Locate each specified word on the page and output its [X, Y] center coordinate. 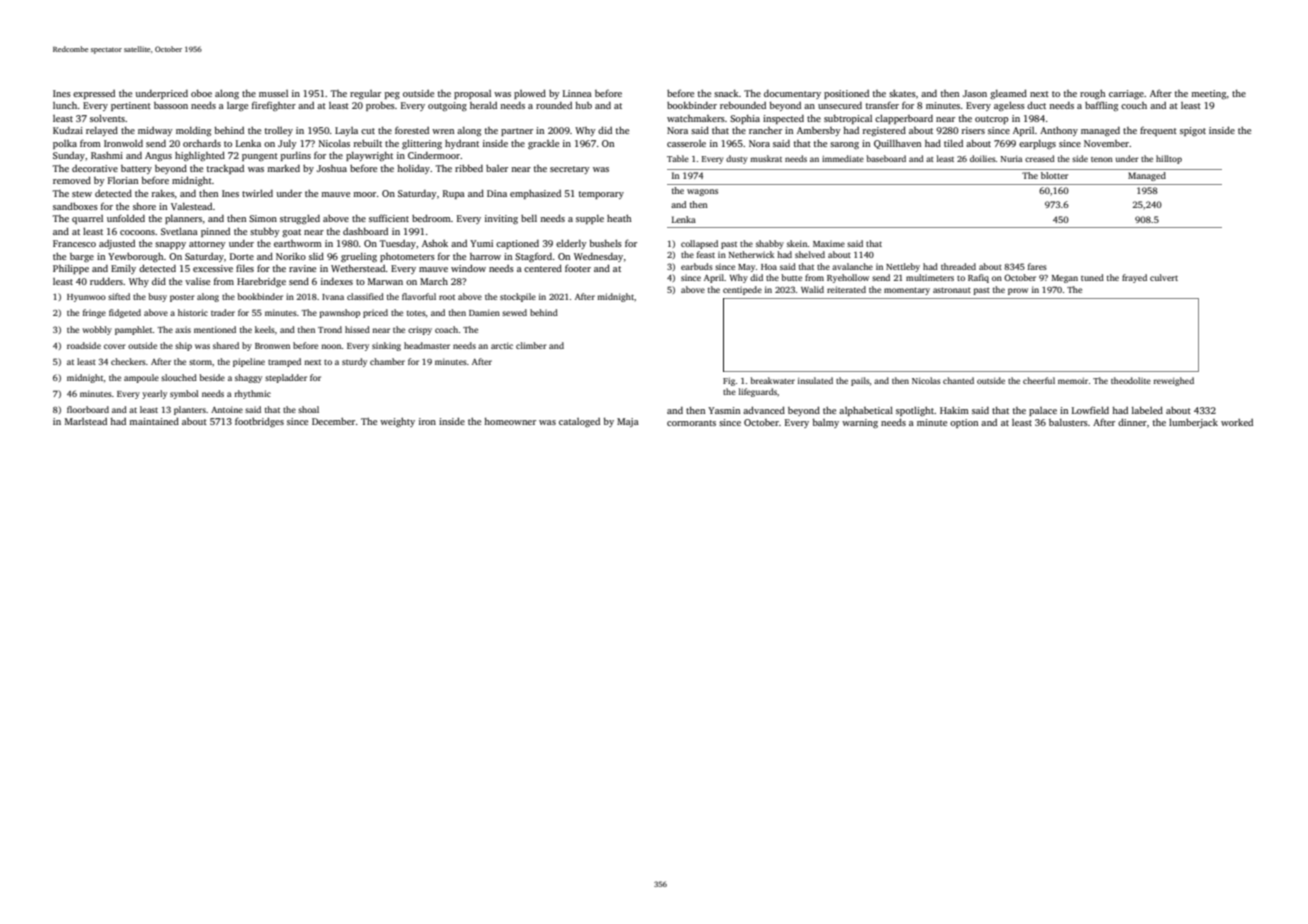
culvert [1164, 277]
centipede [742, 290]
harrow [485, 256]
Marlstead [86, 421]
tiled [953, 143]
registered [884, 131]
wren [443, 131]
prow [1018, 291]
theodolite [1131, 380]
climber [531, 345]
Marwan [385, 281]
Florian [123, 180]
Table [678, 158]
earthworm [298, 243]
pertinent [131, 106]
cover [115, 346]
